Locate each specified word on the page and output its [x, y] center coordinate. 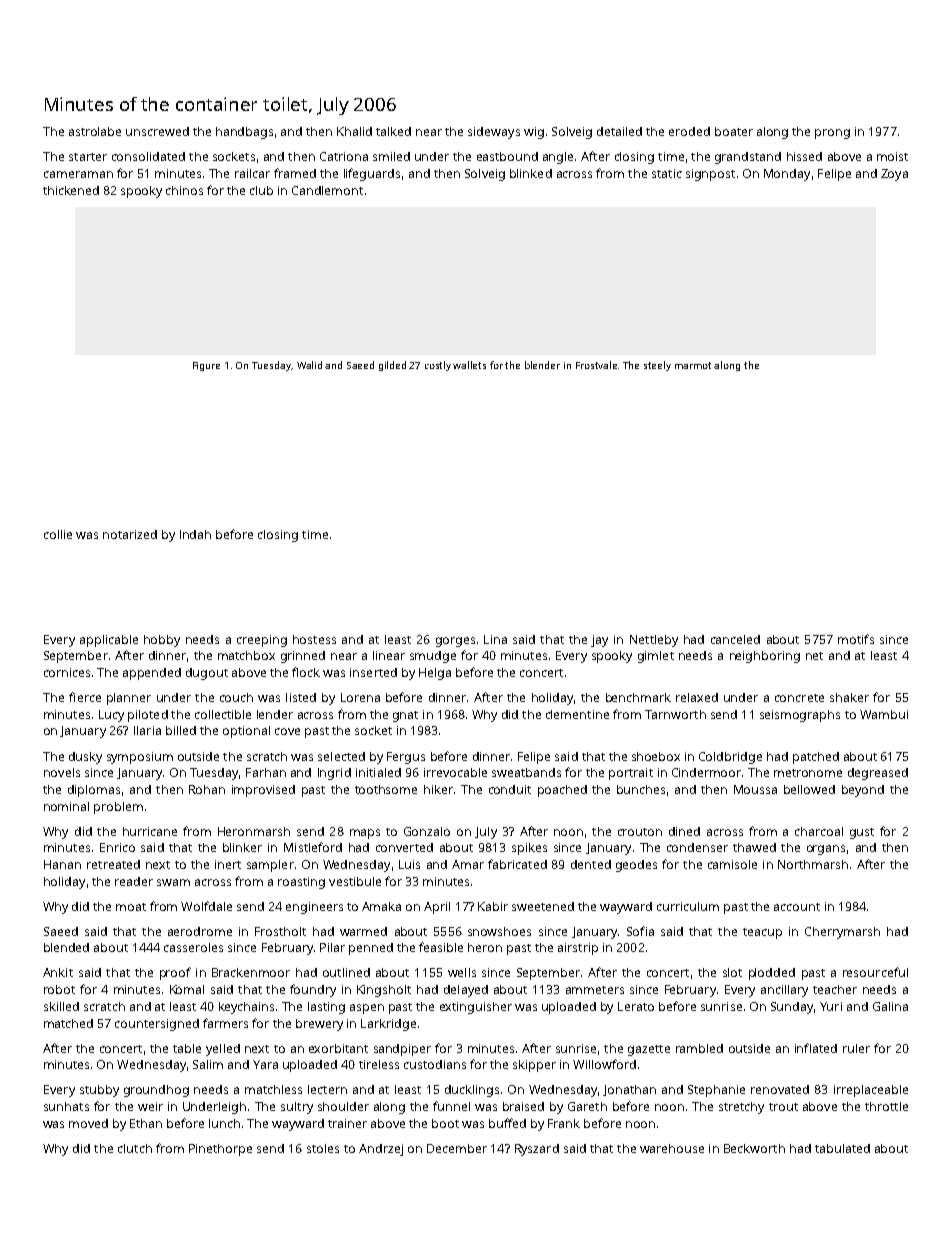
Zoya [894, 175]
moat [131, 907]
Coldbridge [730, 758]
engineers [314, 908]
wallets [469, 365]
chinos [184, 190]
